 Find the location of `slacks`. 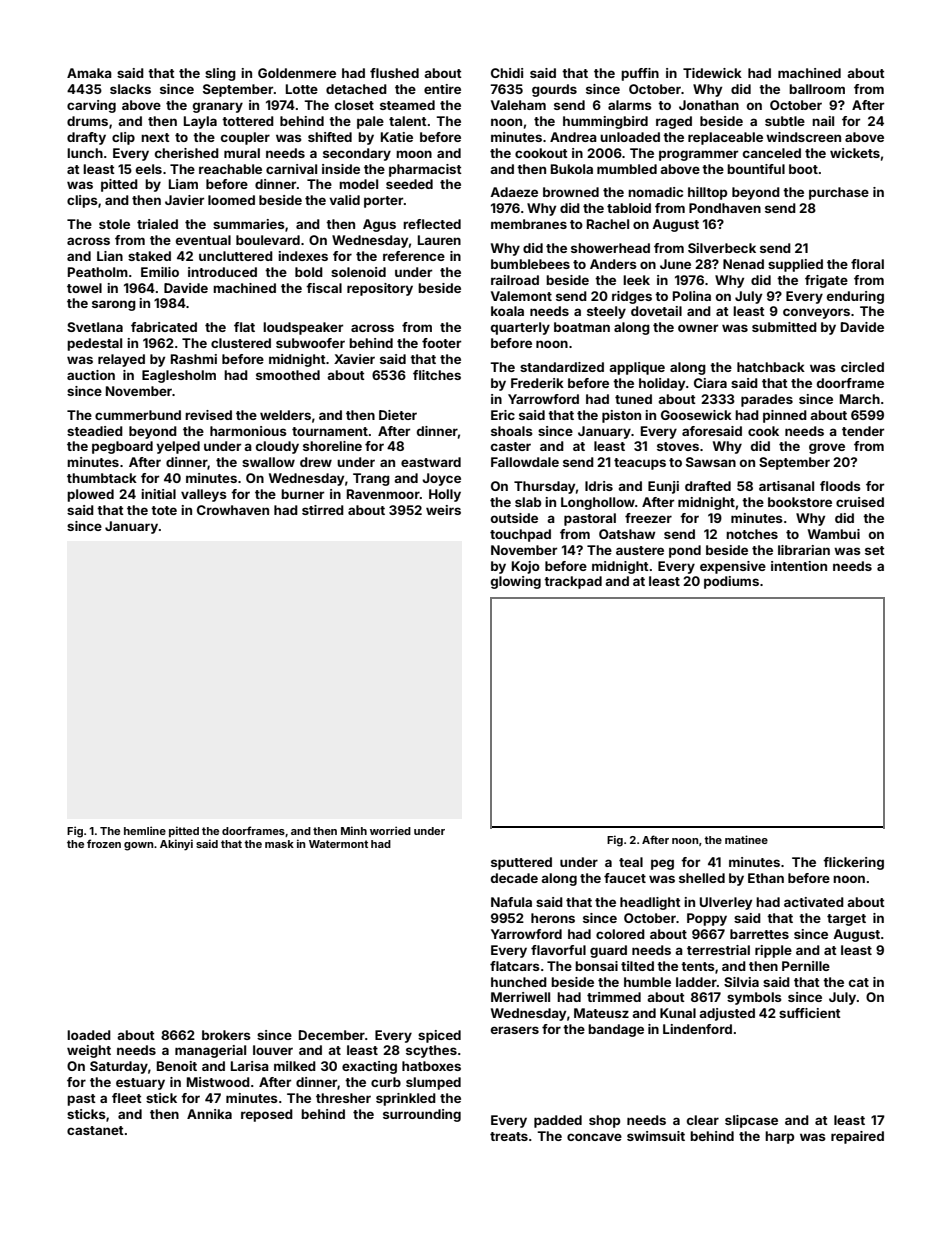

slacks is located at coordinates (130, 89).
